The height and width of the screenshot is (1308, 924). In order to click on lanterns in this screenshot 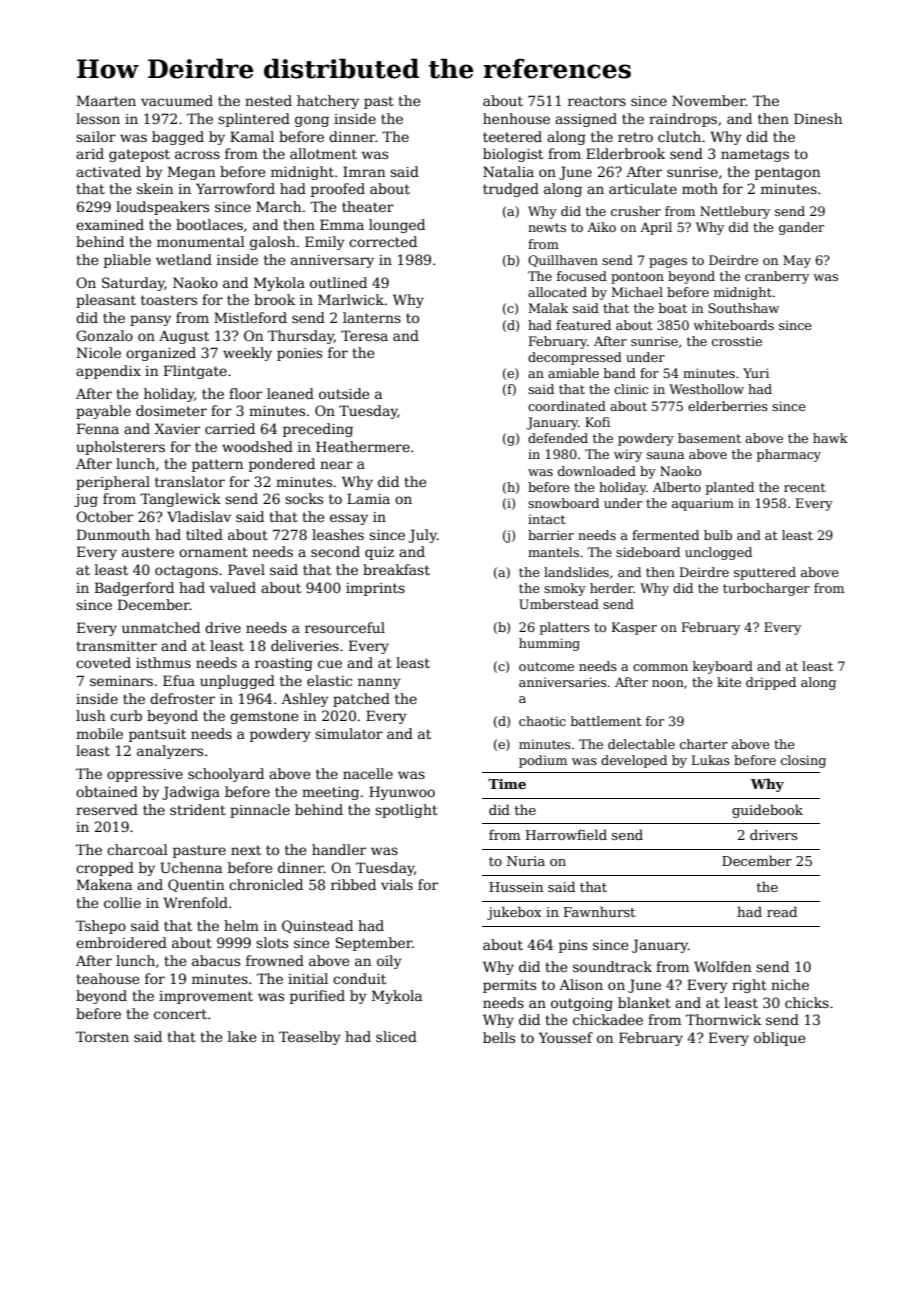, I will do `click(372, 317)`.
